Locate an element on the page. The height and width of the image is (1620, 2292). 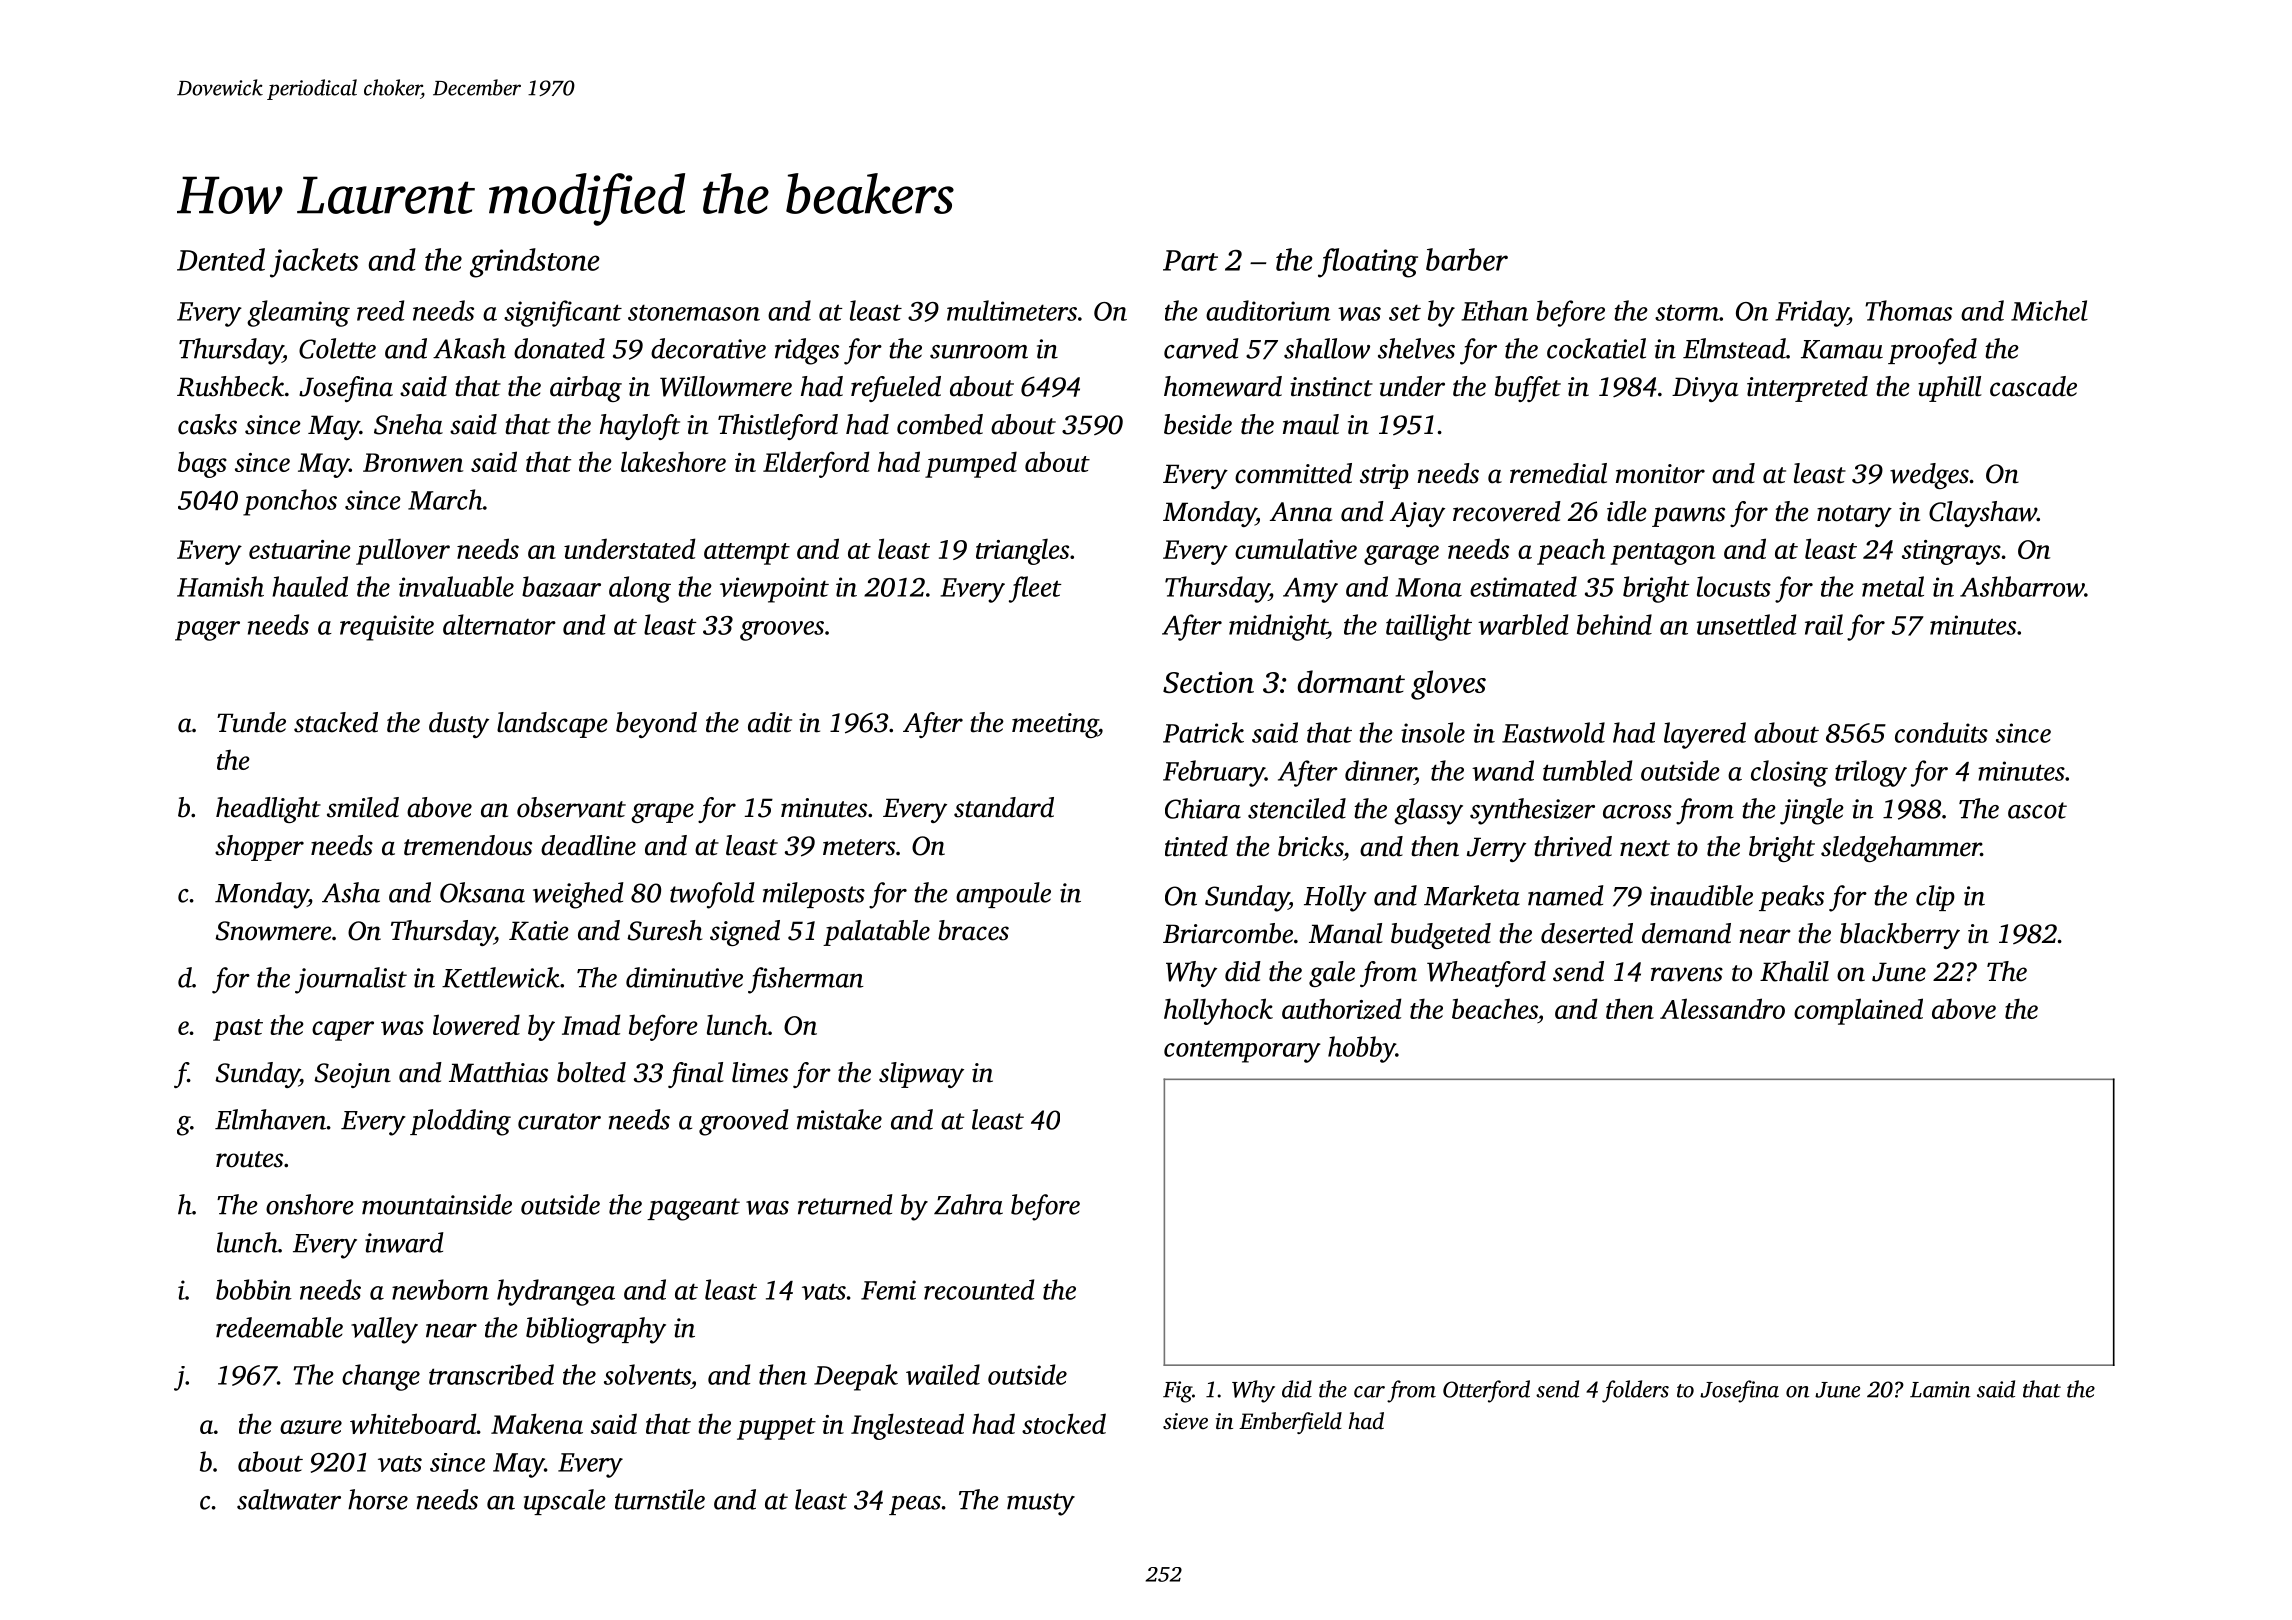
musty is located at coordinates (1041, 1504).
